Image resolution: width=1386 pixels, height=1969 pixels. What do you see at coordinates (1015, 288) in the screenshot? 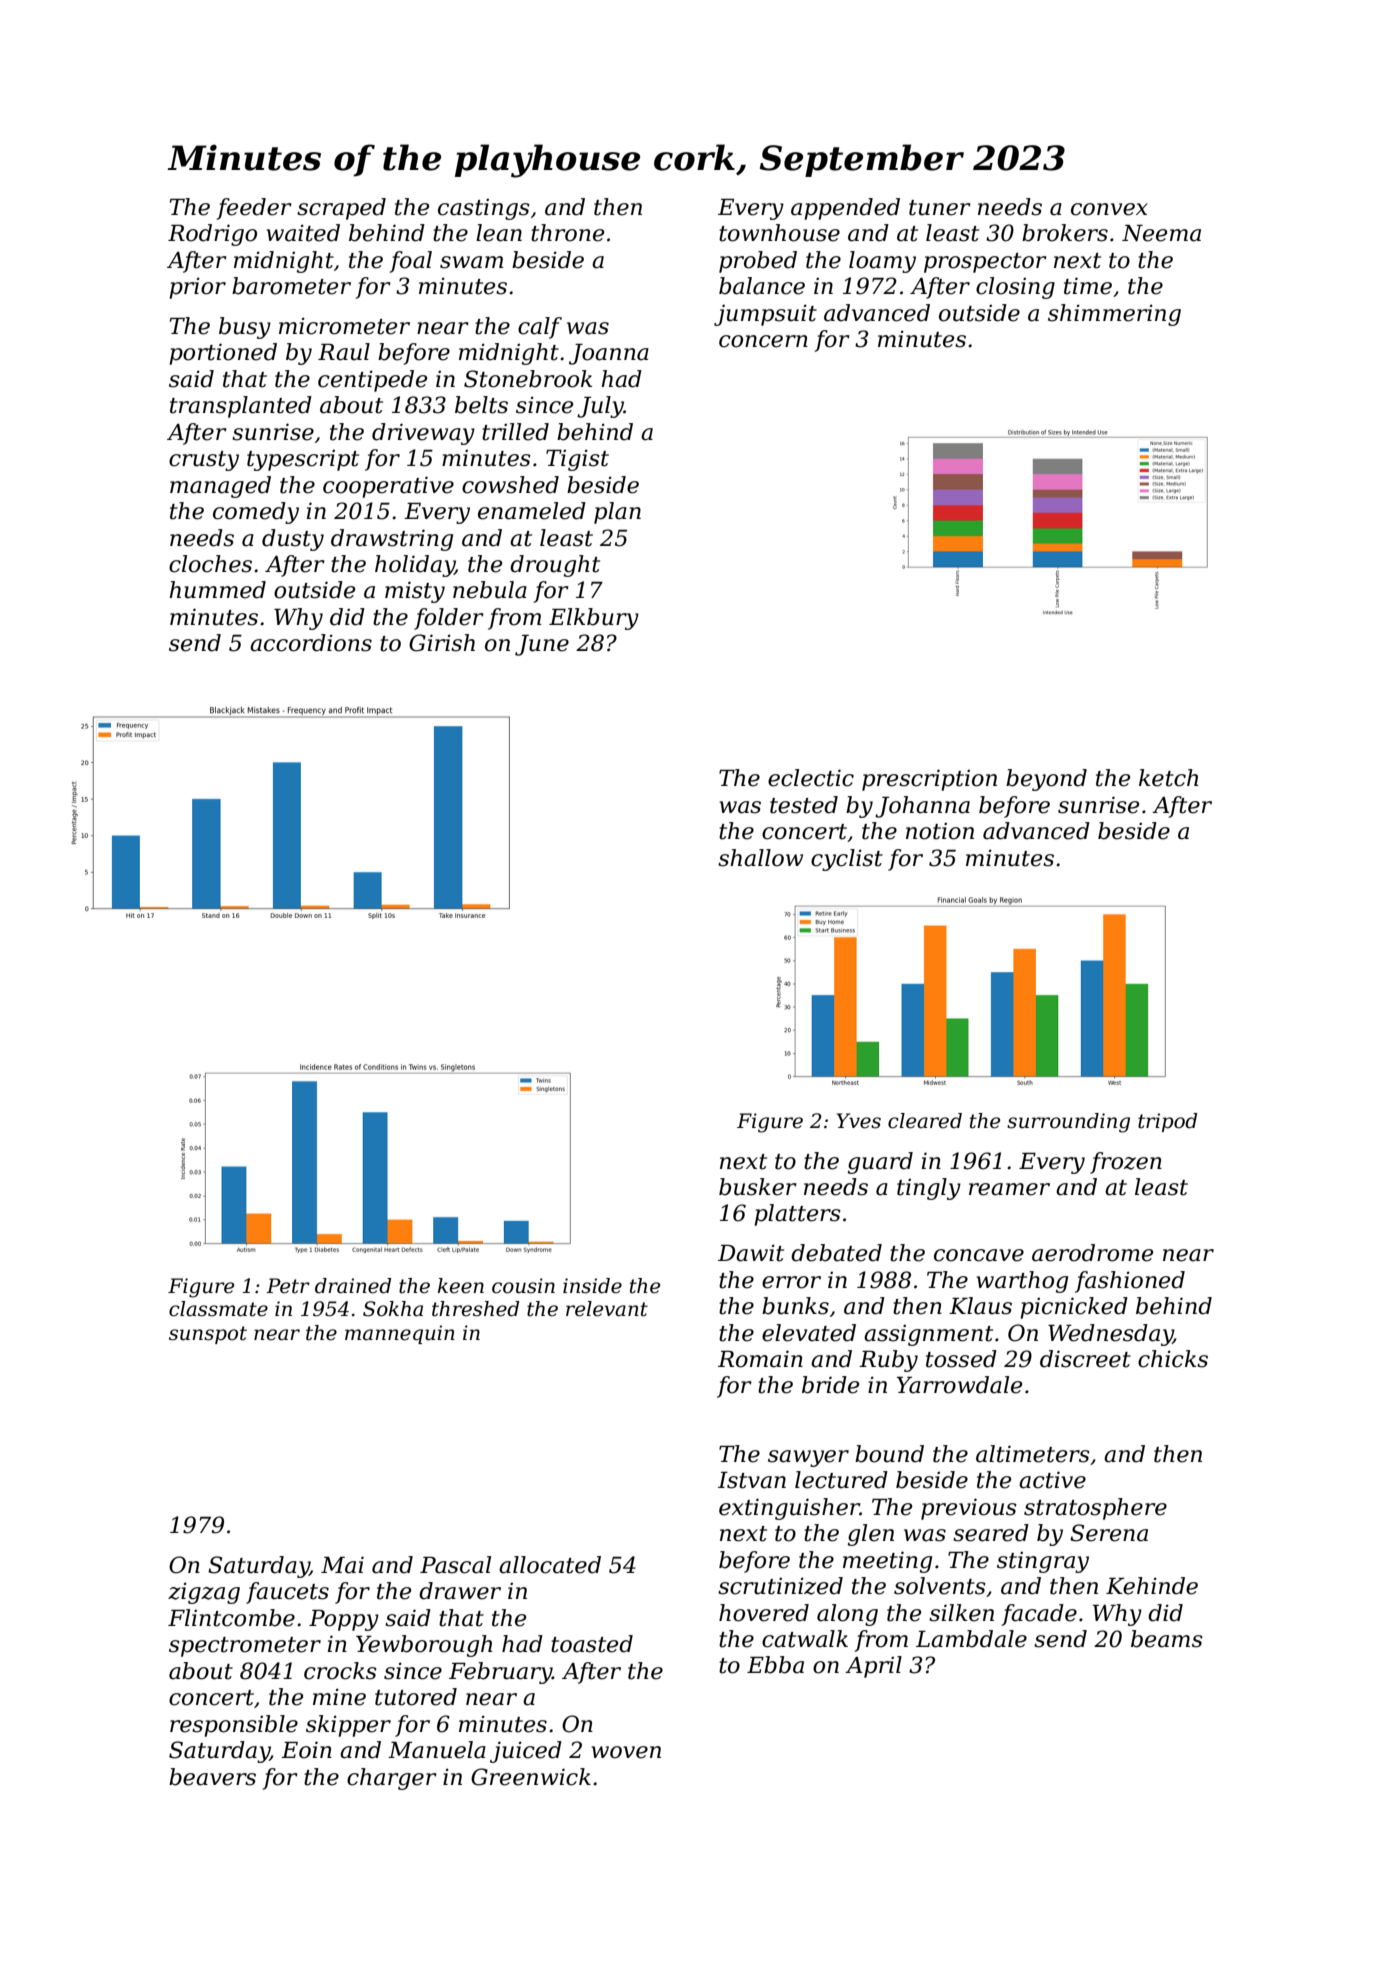
I see `closing` at bounding box center [1015, 288].
